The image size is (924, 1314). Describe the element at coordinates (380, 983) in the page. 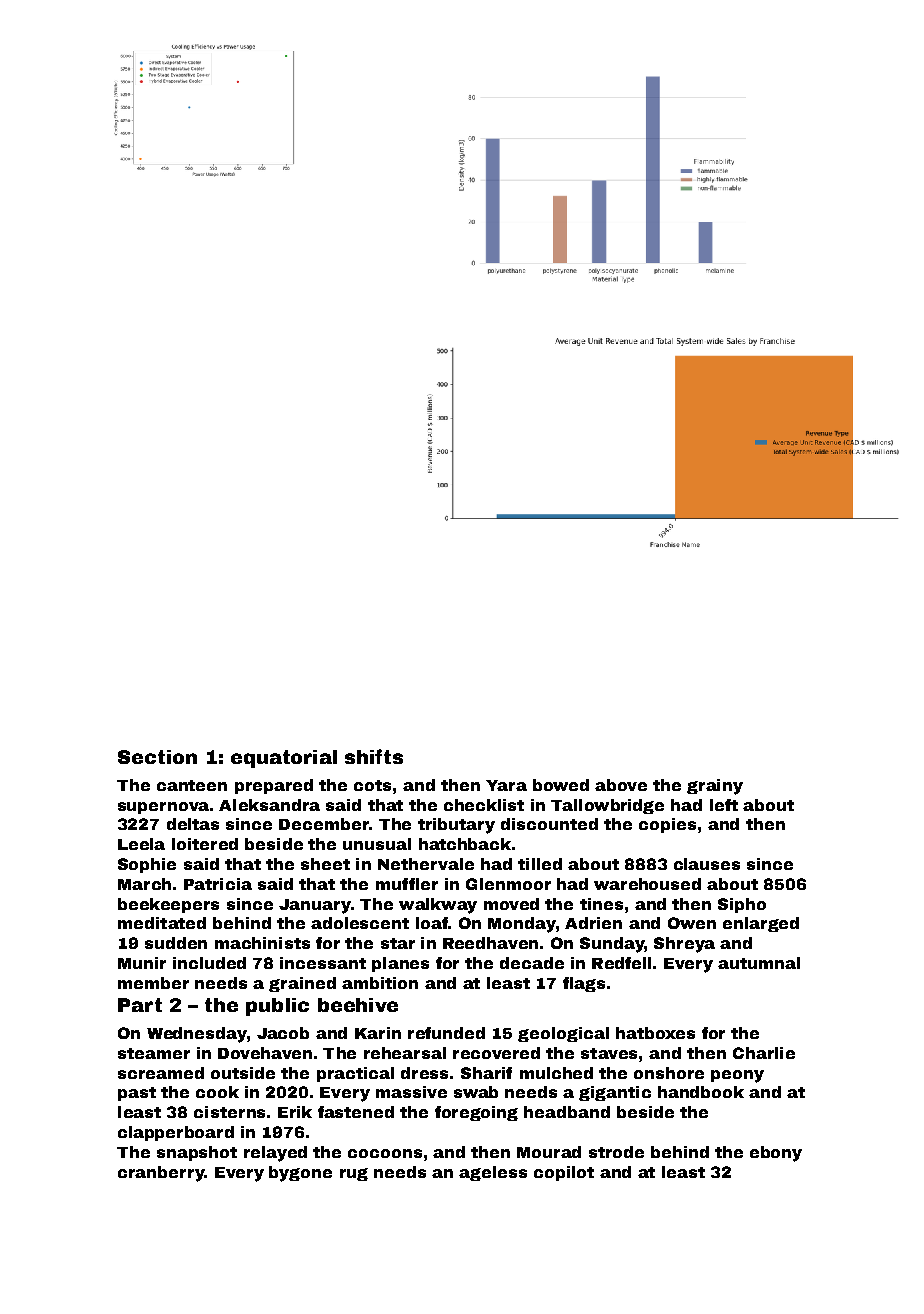

I see `ambition` at that location.
